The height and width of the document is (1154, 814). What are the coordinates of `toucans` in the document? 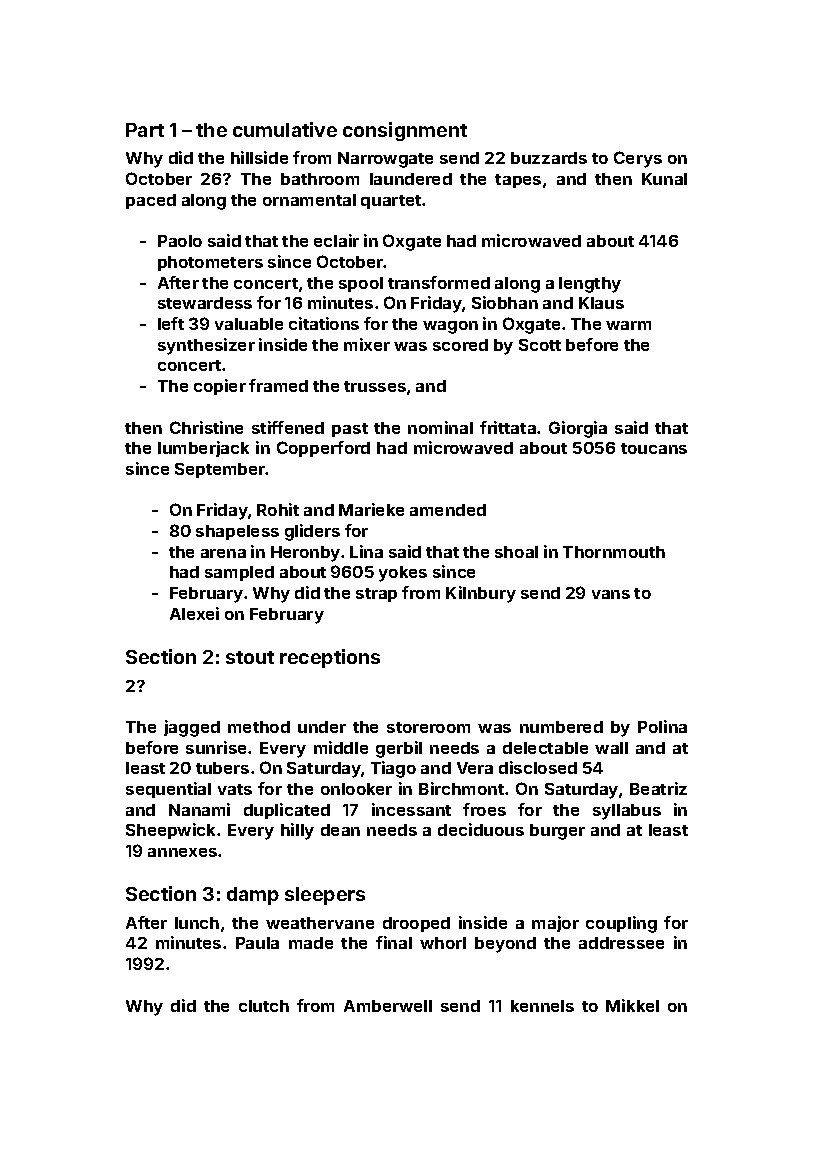 It's located at (654, 448).
